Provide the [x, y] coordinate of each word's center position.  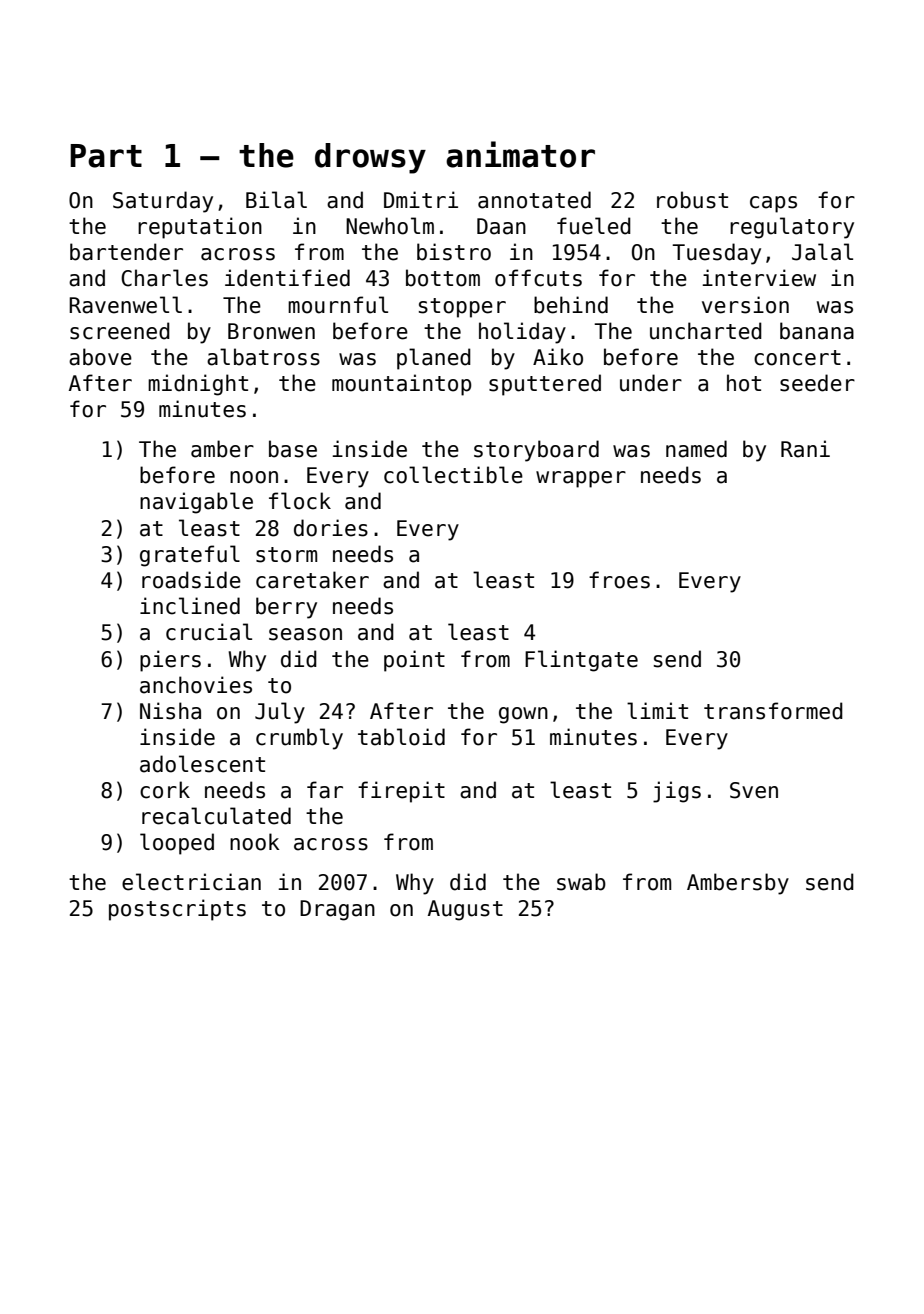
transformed [773, 711]
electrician [191, 882]
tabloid [401, 737]
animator [520, 154]
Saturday [163, 202]
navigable [196, 503]
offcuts [538, 278]
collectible [453, 475]
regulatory [792, 228]
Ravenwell [125, 305]
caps [773, 204]
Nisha [170, 711]
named [696, 449]
